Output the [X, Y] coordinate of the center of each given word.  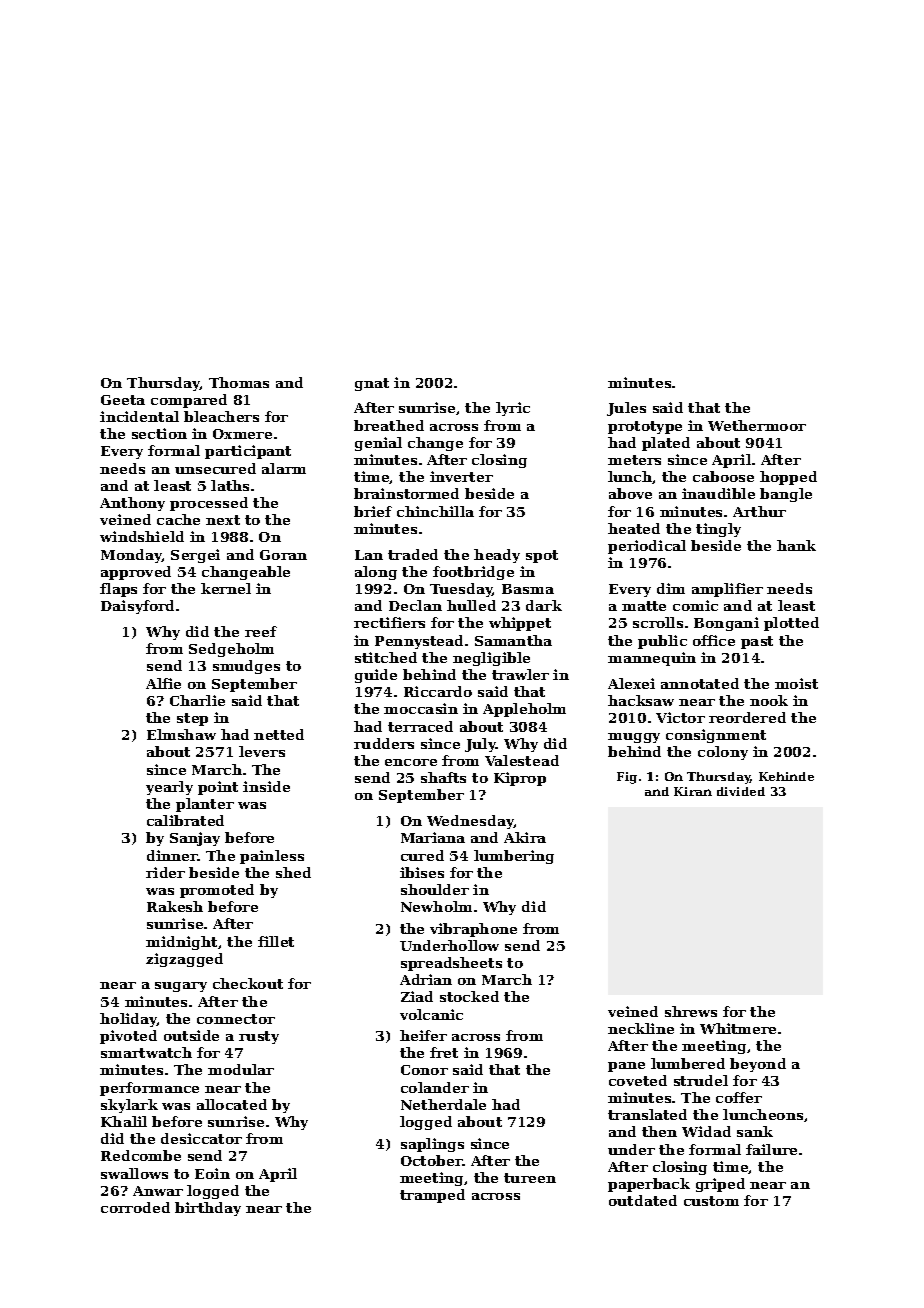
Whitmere [738, 1028]
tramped [432, 1196]
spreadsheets [451, 964]
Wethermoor [757, 425]
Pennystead [419, 642]
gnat [372, 384]
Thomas [239, 382]
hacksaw [641, 700]
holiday [128, 1020]
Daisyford [137, 607]
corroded [135, 1207]
